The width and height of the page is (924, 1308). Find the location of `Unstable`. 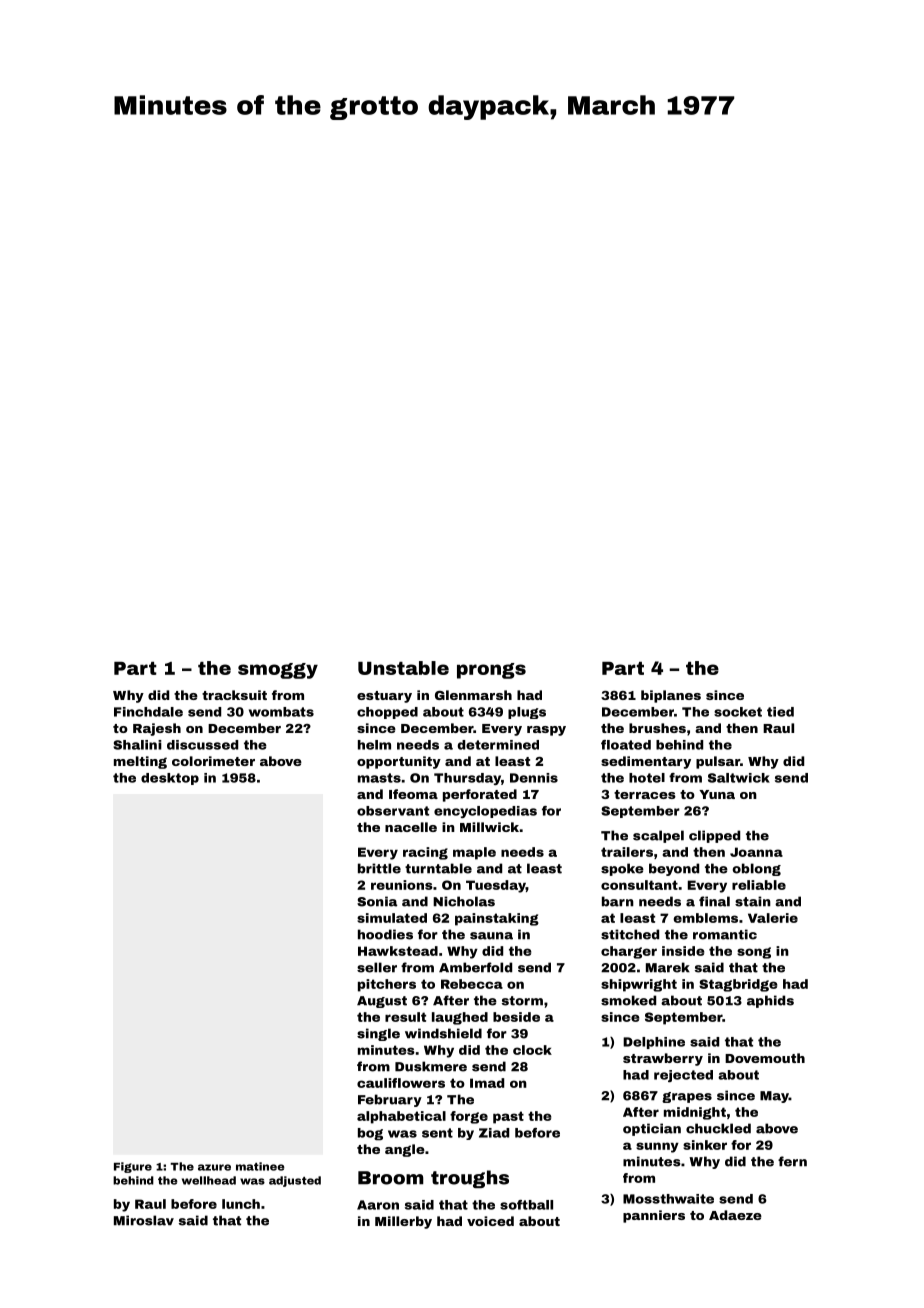

Unstable is located at coordinates (403, 668).
